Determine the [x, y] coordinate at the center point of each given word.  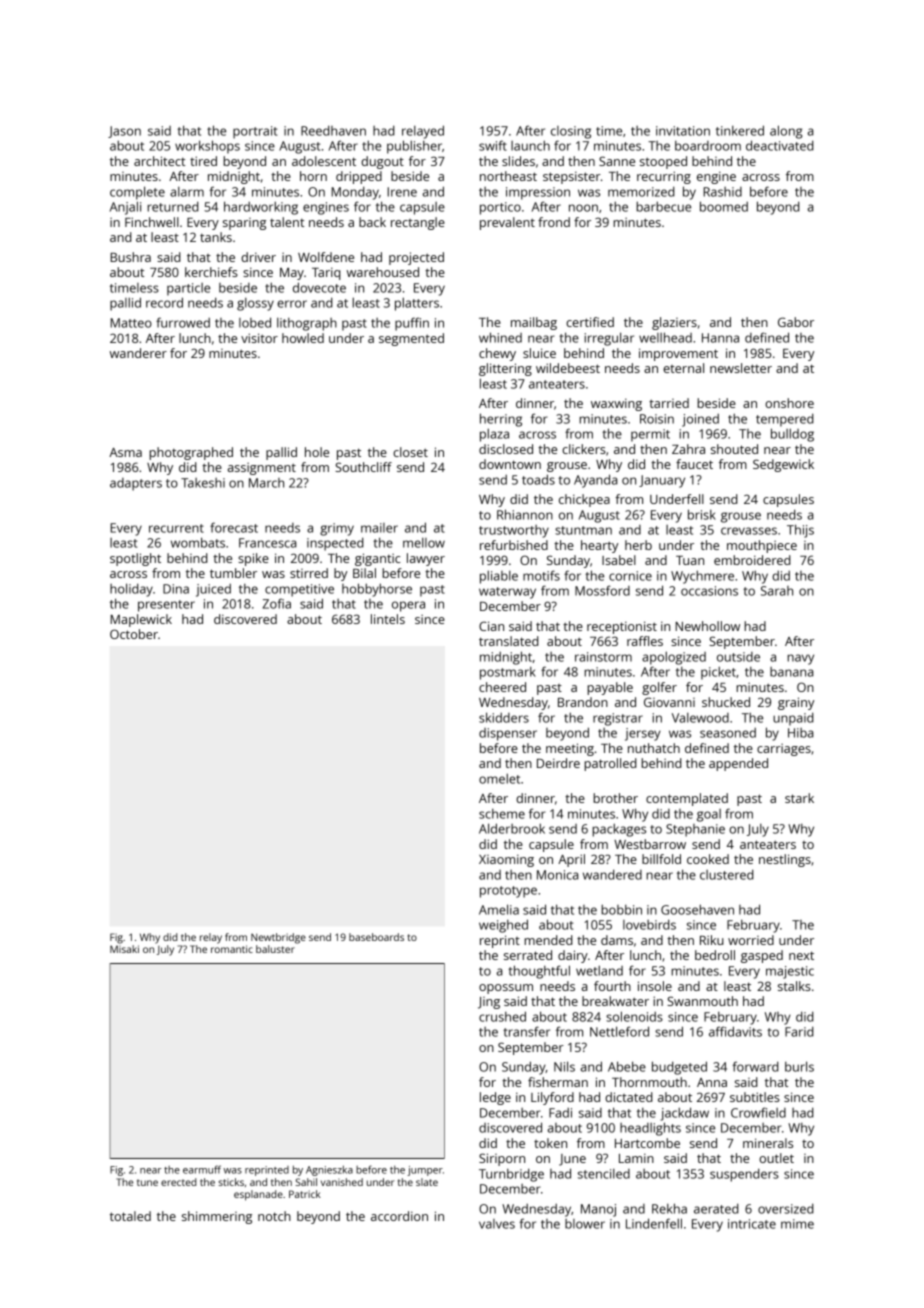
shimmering [217, 1217]
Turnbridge [511, 1175]
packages [619, 830]
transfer [526, 1031]
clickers [584, 449]
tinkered [740, 130]
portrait [255, 132]
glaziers [674, 323]
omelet [499, 778]
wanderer [138, 353]
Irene [402, 192]
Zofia [277, 603]
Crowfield [758, 1112]
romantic [232, 949]
